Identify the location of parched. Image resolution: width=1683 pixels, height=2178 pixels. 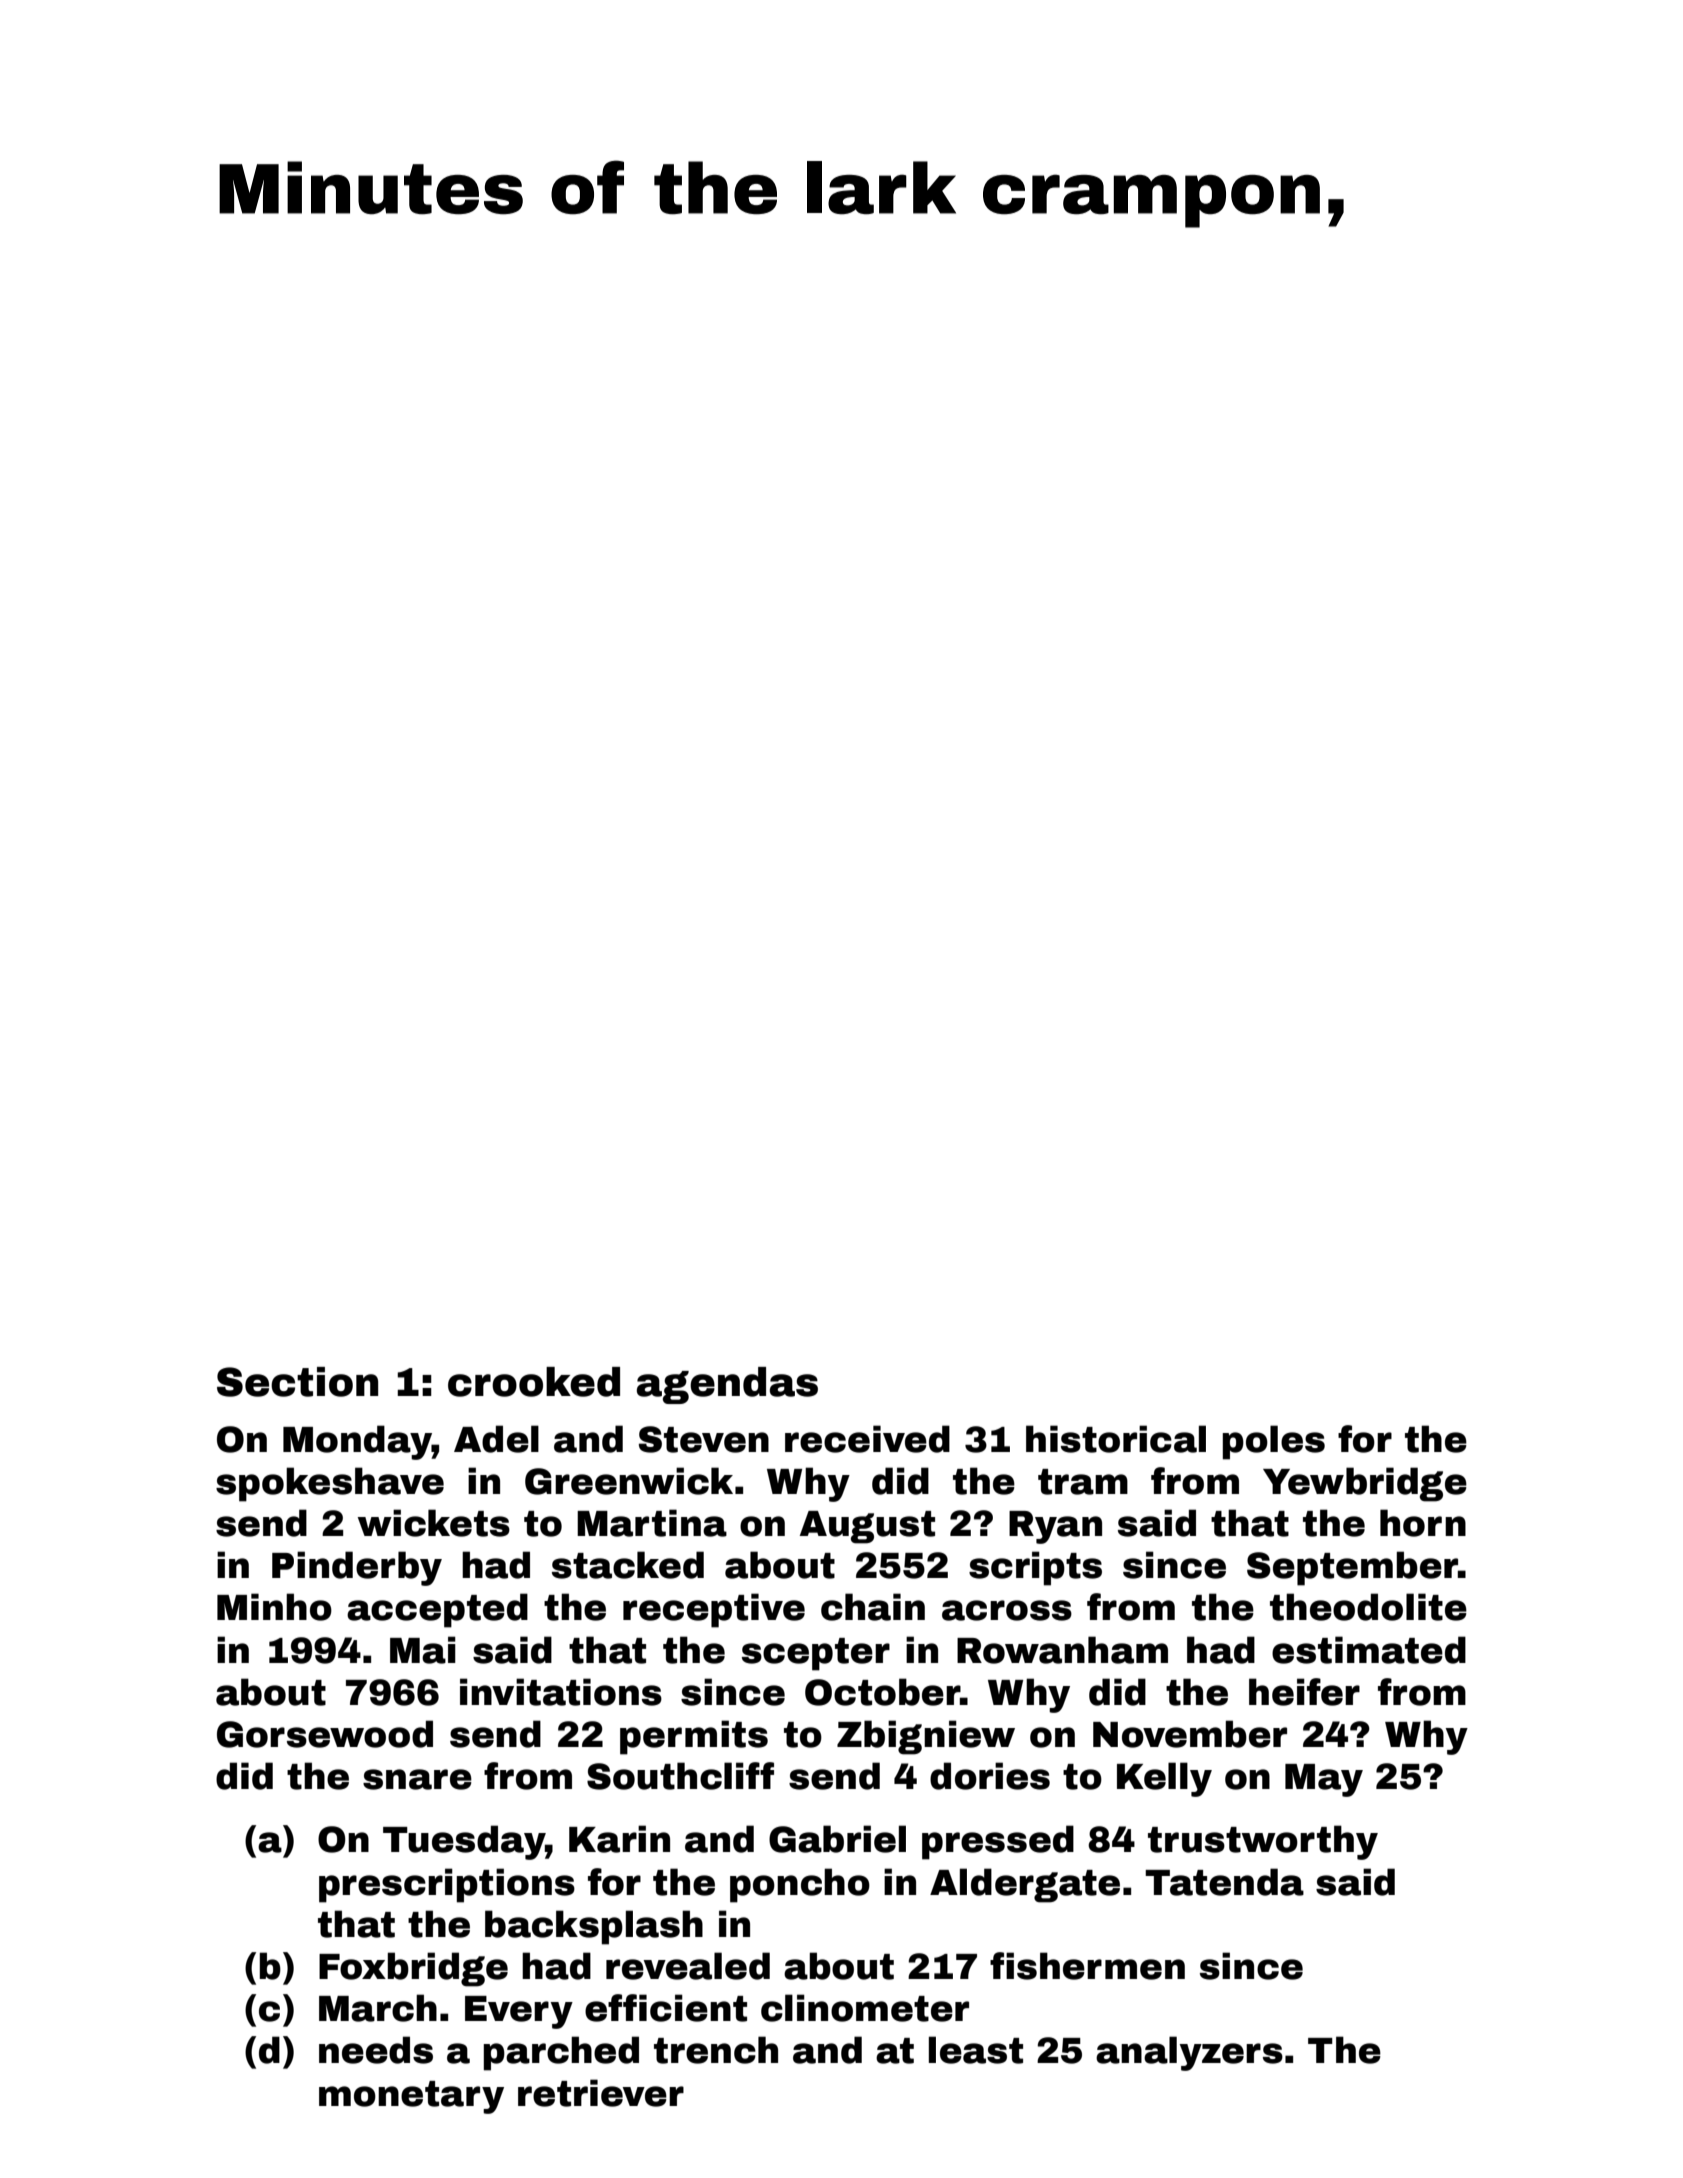
(561, 2053).
